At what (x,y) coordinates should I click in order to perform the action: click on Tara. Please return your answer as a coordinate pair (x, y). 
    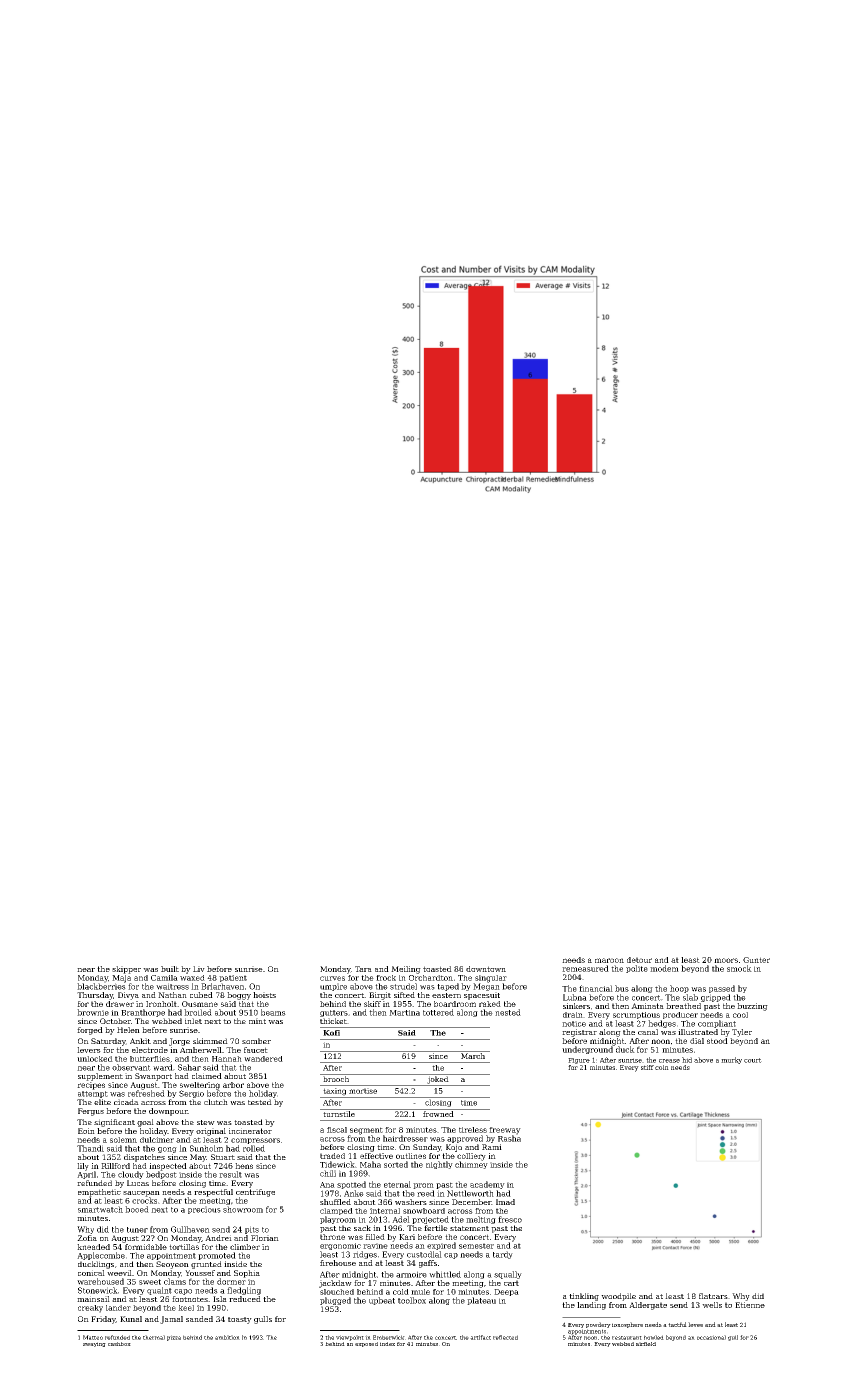
    Looking at the image, I should click on (363, 969).
